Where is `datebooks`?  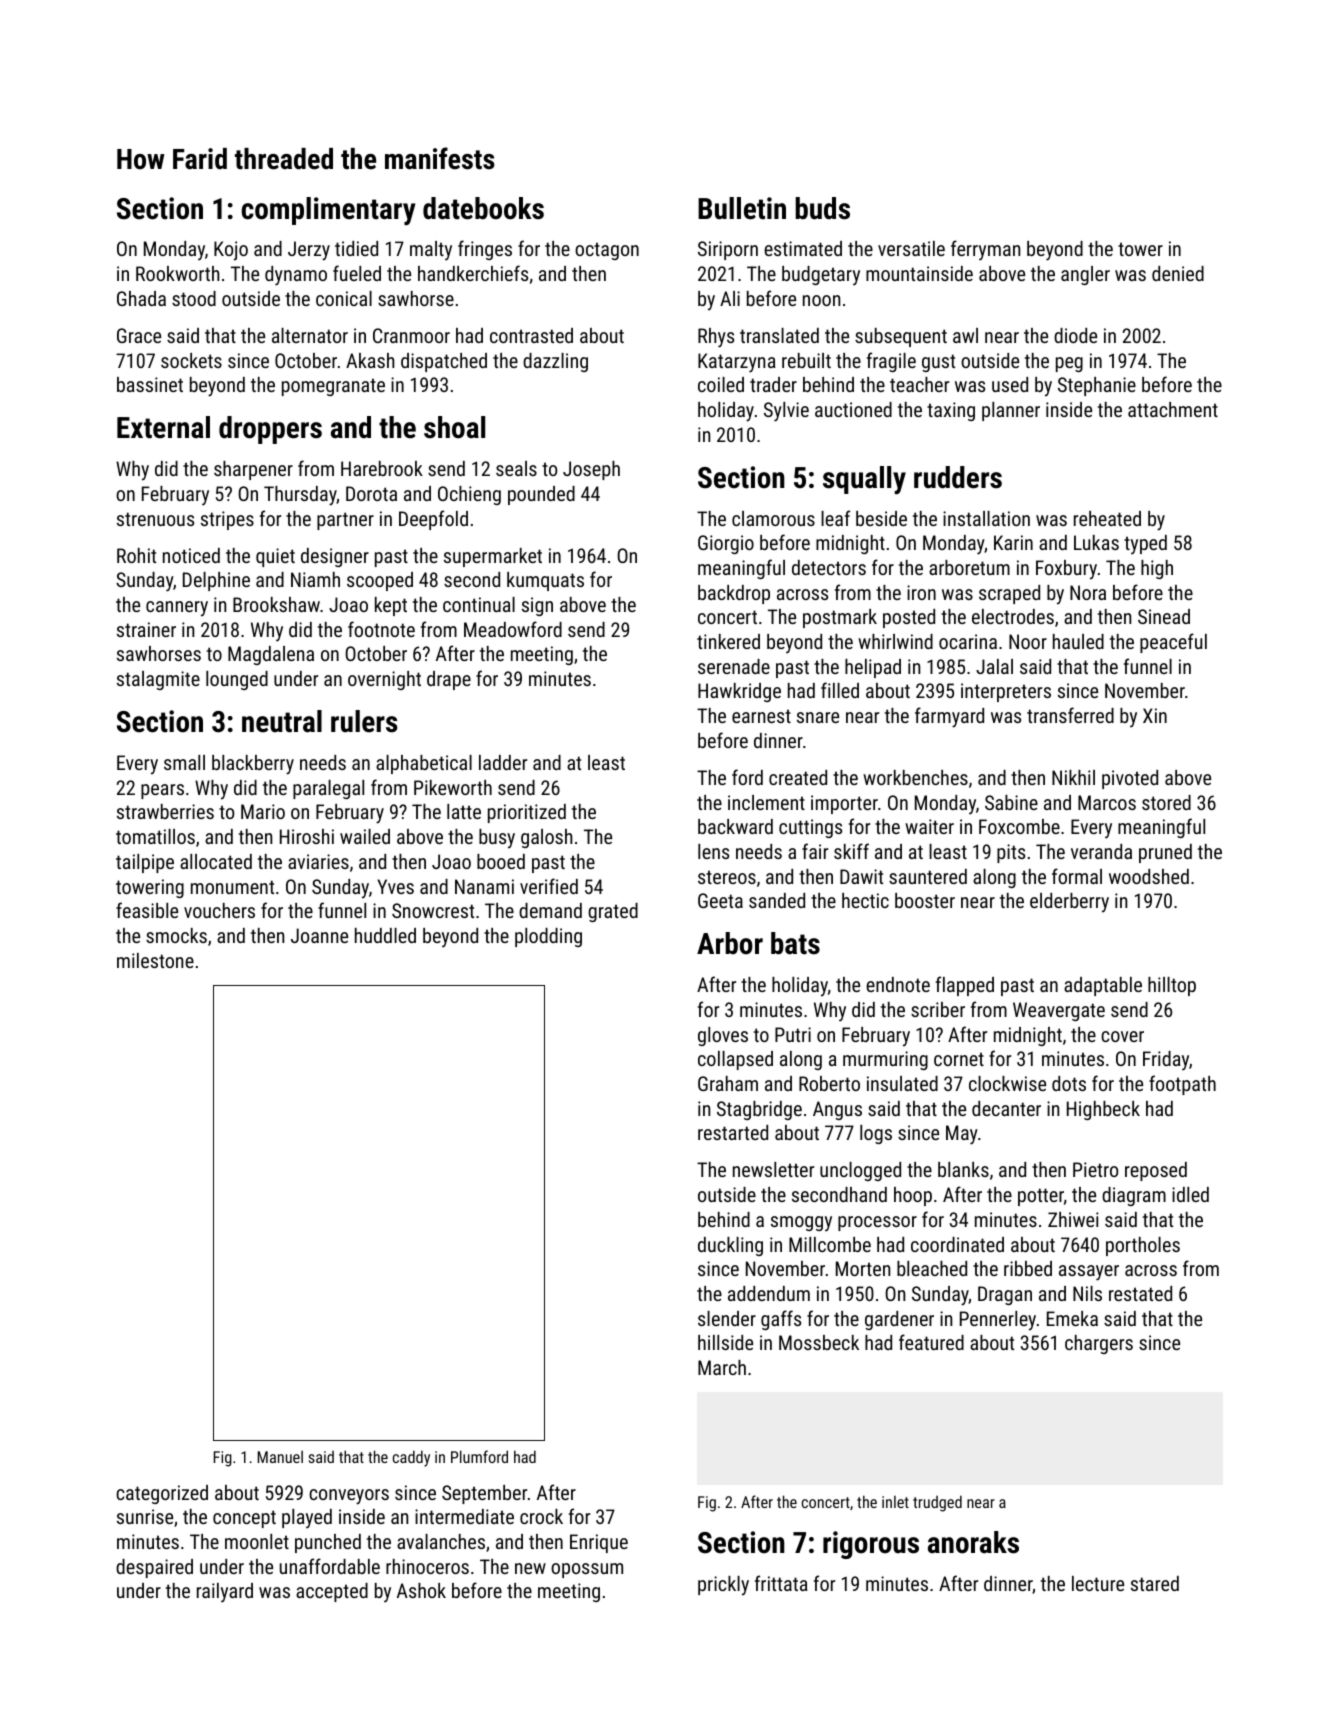
datebooks is located at coordinates (483, 208).
